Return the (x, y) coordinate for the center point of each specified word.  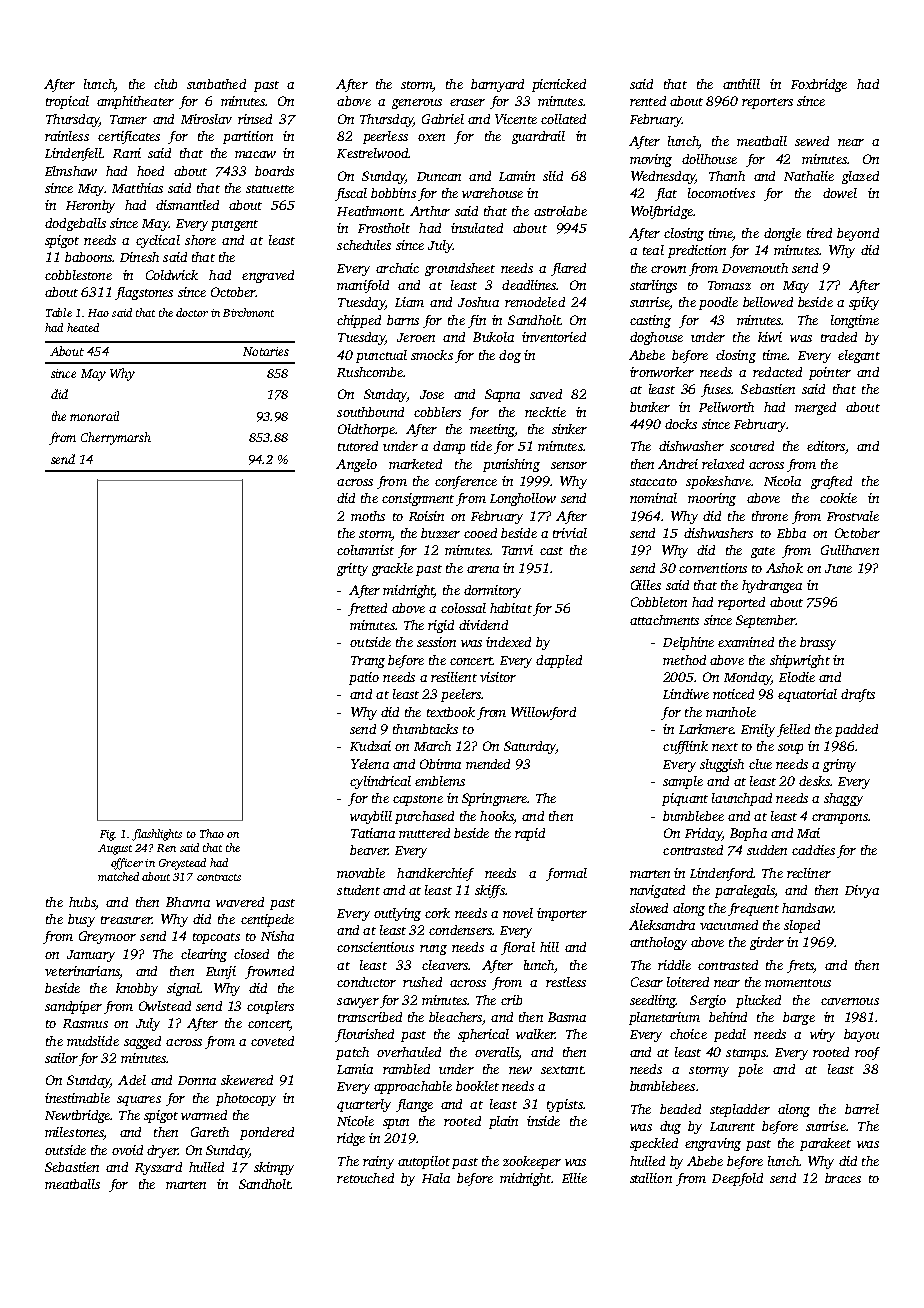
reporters (767, 103)
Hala (436, 1178)
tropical (67, 102)
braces (843, 1178)
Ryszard (158, 1168)
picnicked (559, 85)
